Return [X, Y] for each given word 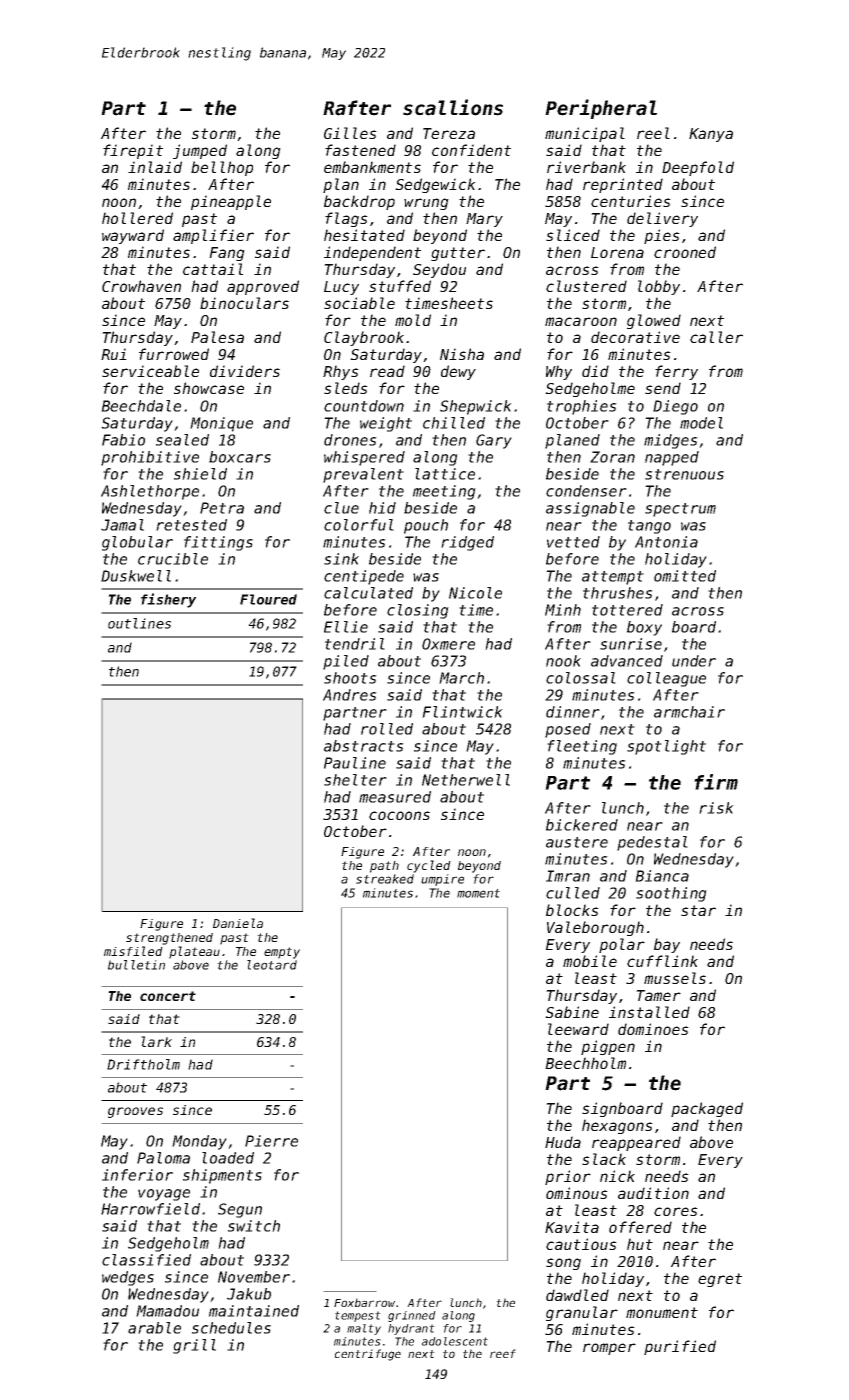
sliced [573, 235]
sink [341, 559]
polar [622, 945]
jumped [200, 151]
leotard [272, 965]
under [694, 661]
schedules [231, 1328]
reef [503, 1353]
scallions [453, 107]
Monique [221, 424]
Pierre [271, 1141]
